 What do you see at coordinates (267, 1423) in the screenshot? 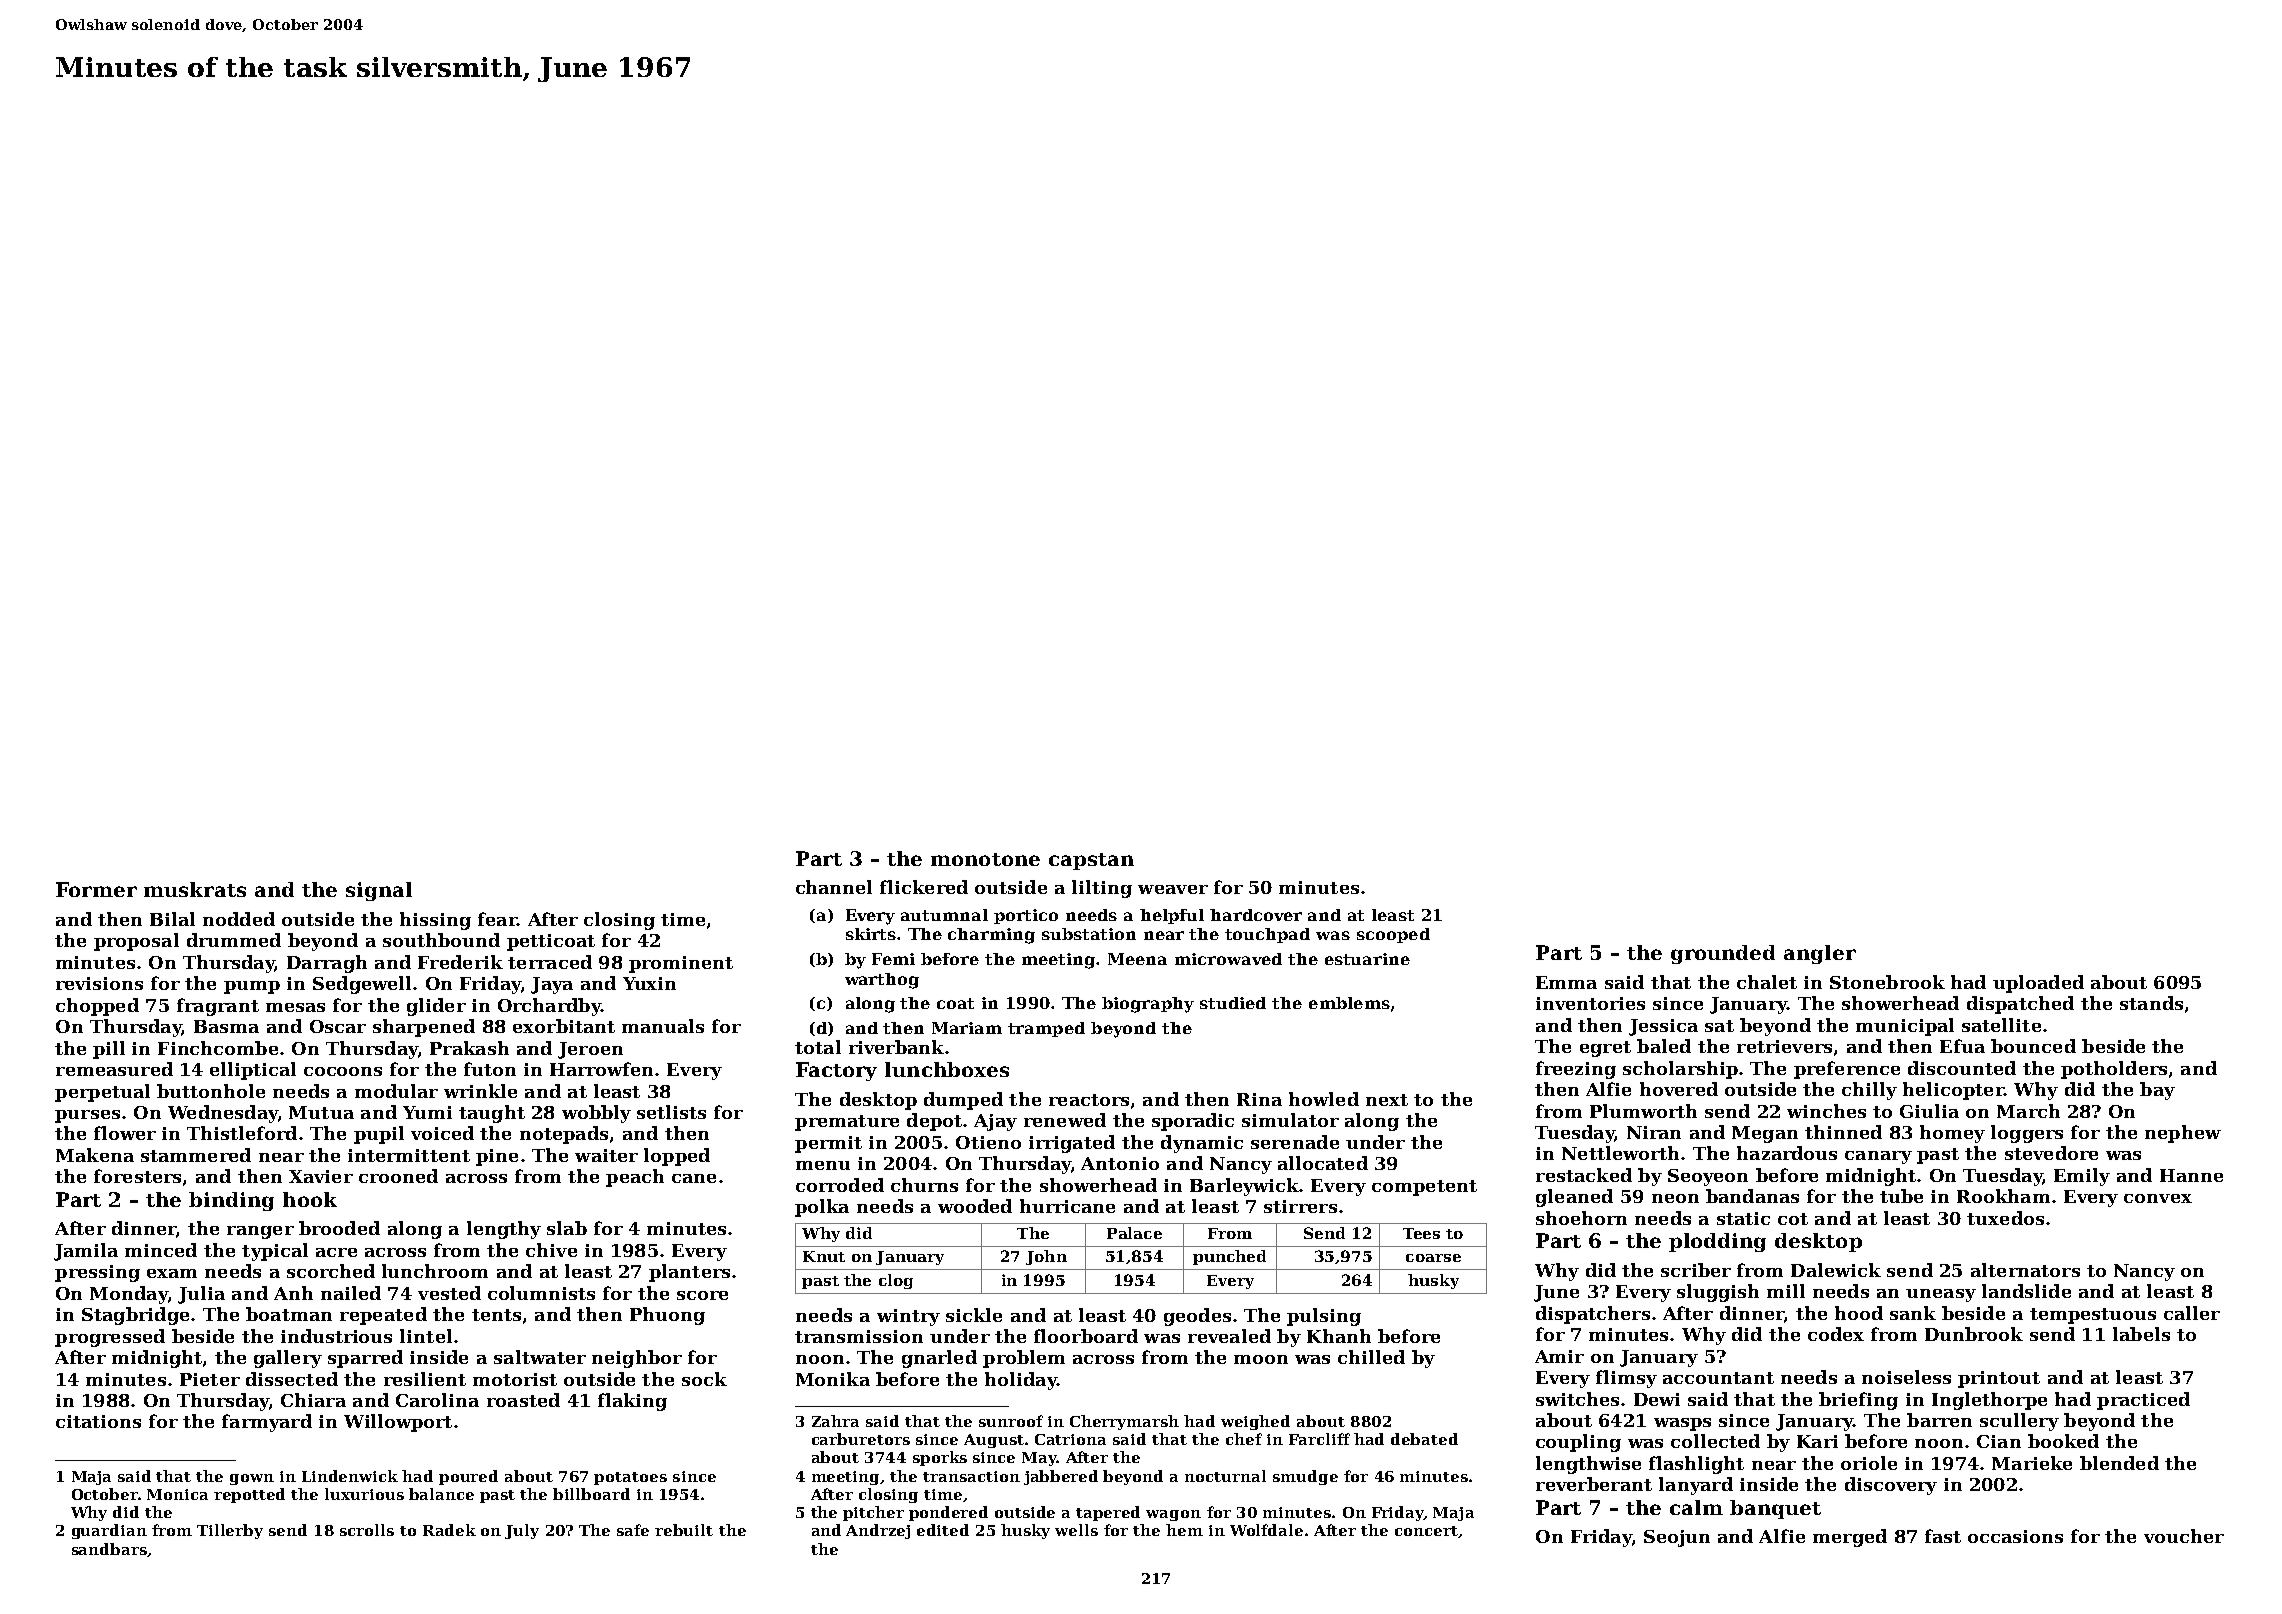
I see `farmyard` at bounding box center [267, 1423].
